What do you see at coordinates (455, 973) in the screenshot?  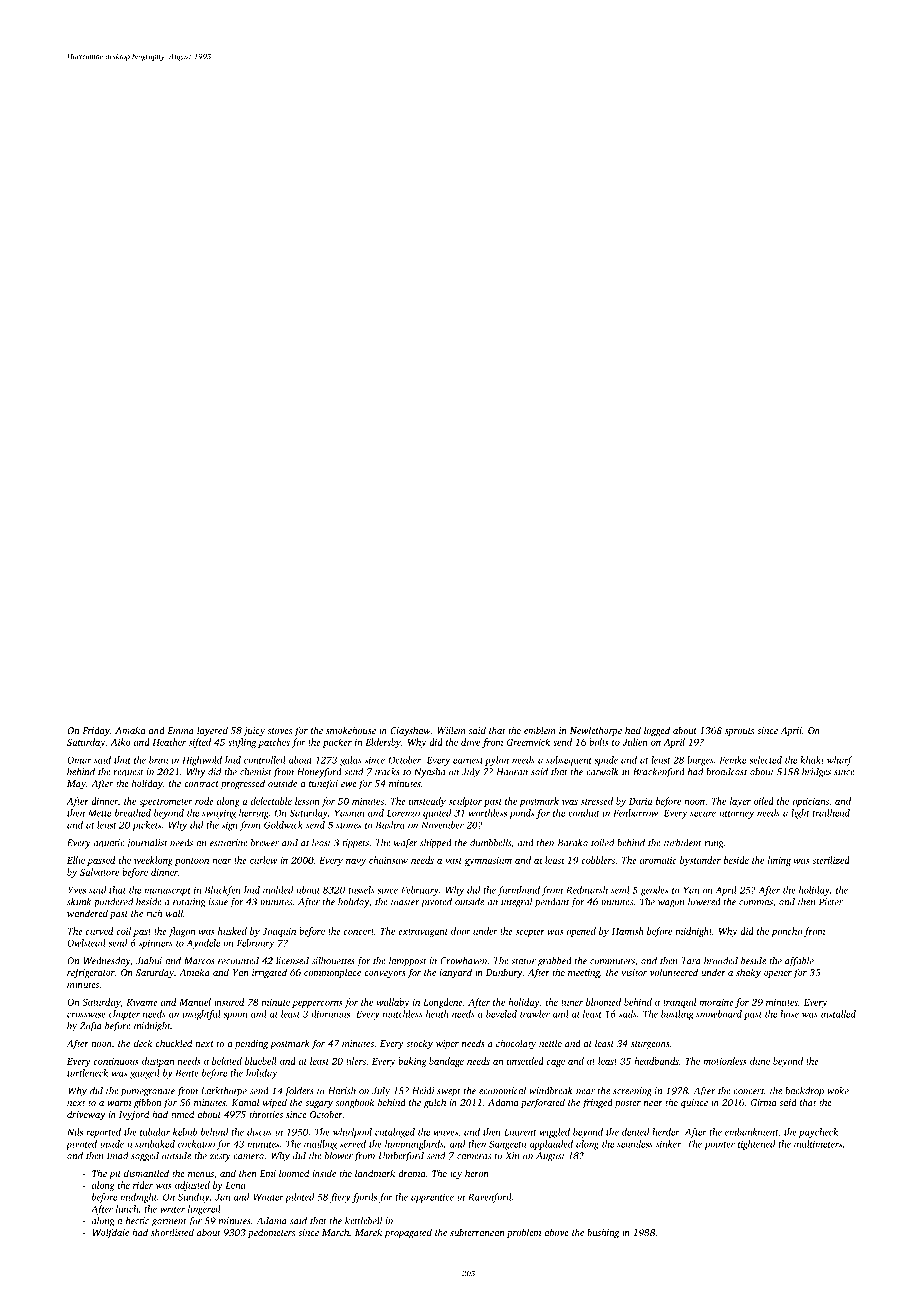 I see `lanyard` at bounding box center [455, 973].
